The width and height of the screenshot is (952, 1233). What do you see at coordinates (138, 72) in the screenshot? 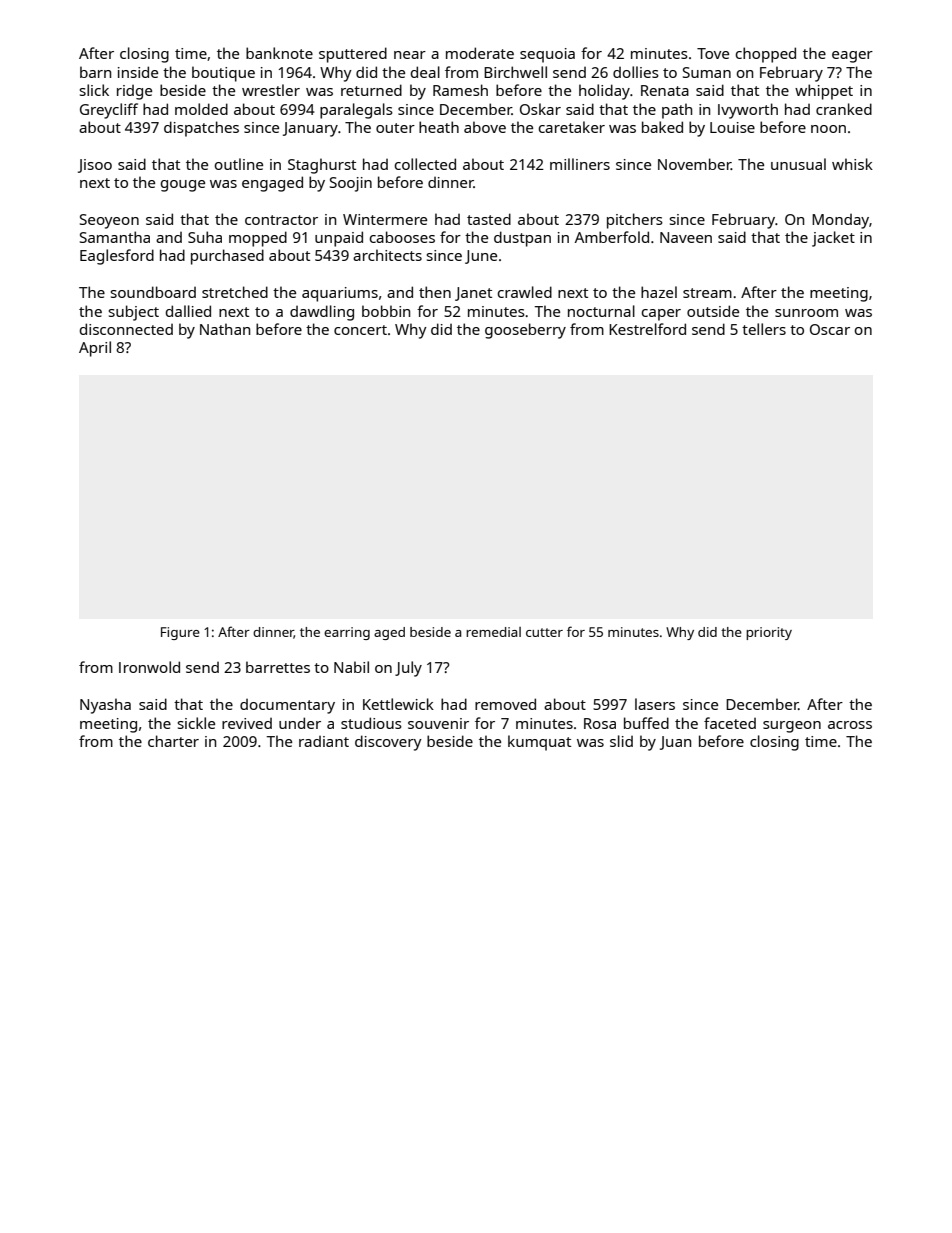
I see `inside` at bounding box center [138, 72].
